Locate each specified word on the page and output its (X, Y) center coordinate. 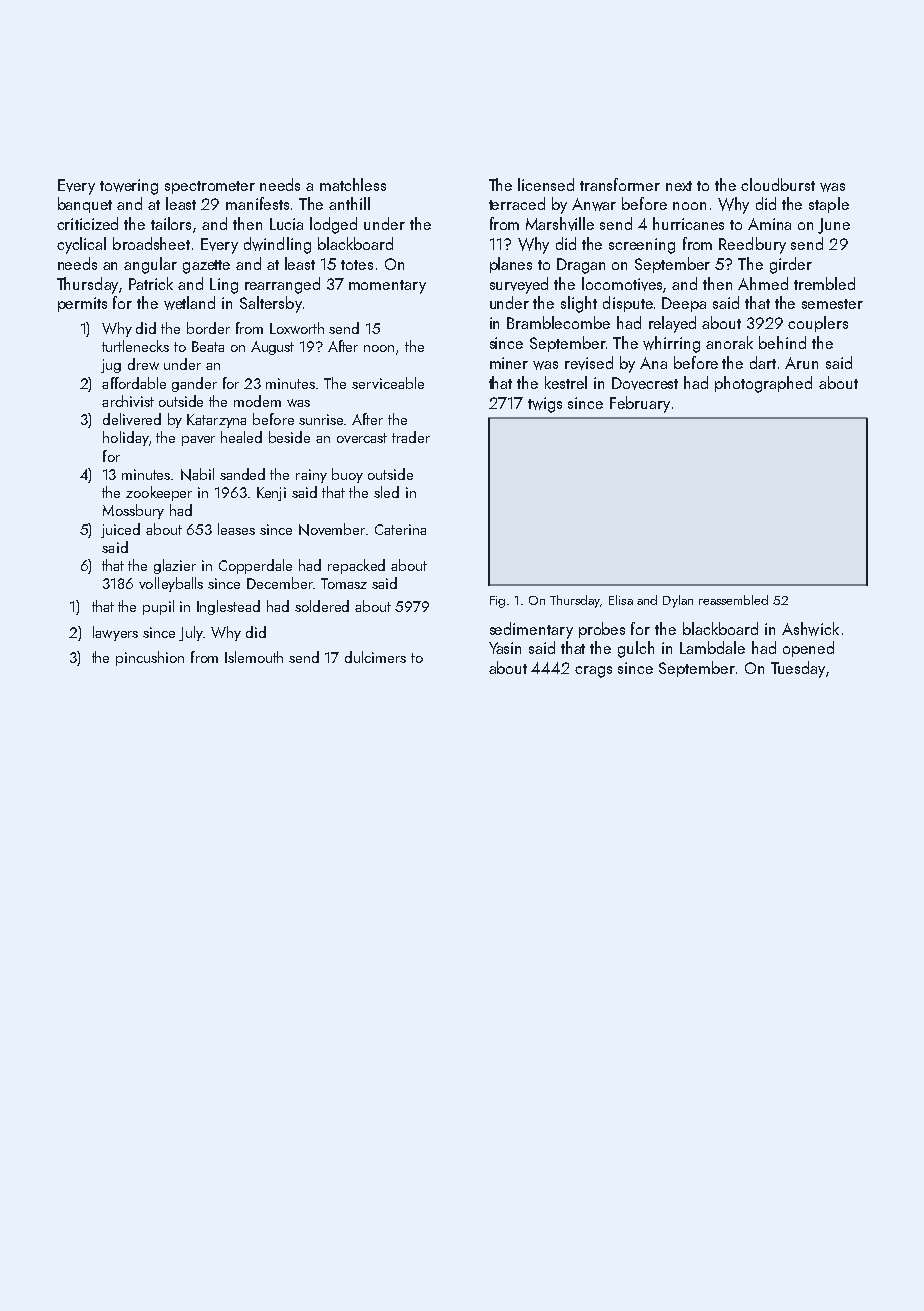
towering (129, 187)
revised (589, 363)
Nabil (197, 474)
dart (763, 362)
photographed (763, 384)
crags (593, 672)
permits (82, 304)
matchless (353, 184)
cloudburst (778, 184)
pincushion (150, 658)
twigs (545, 405)
